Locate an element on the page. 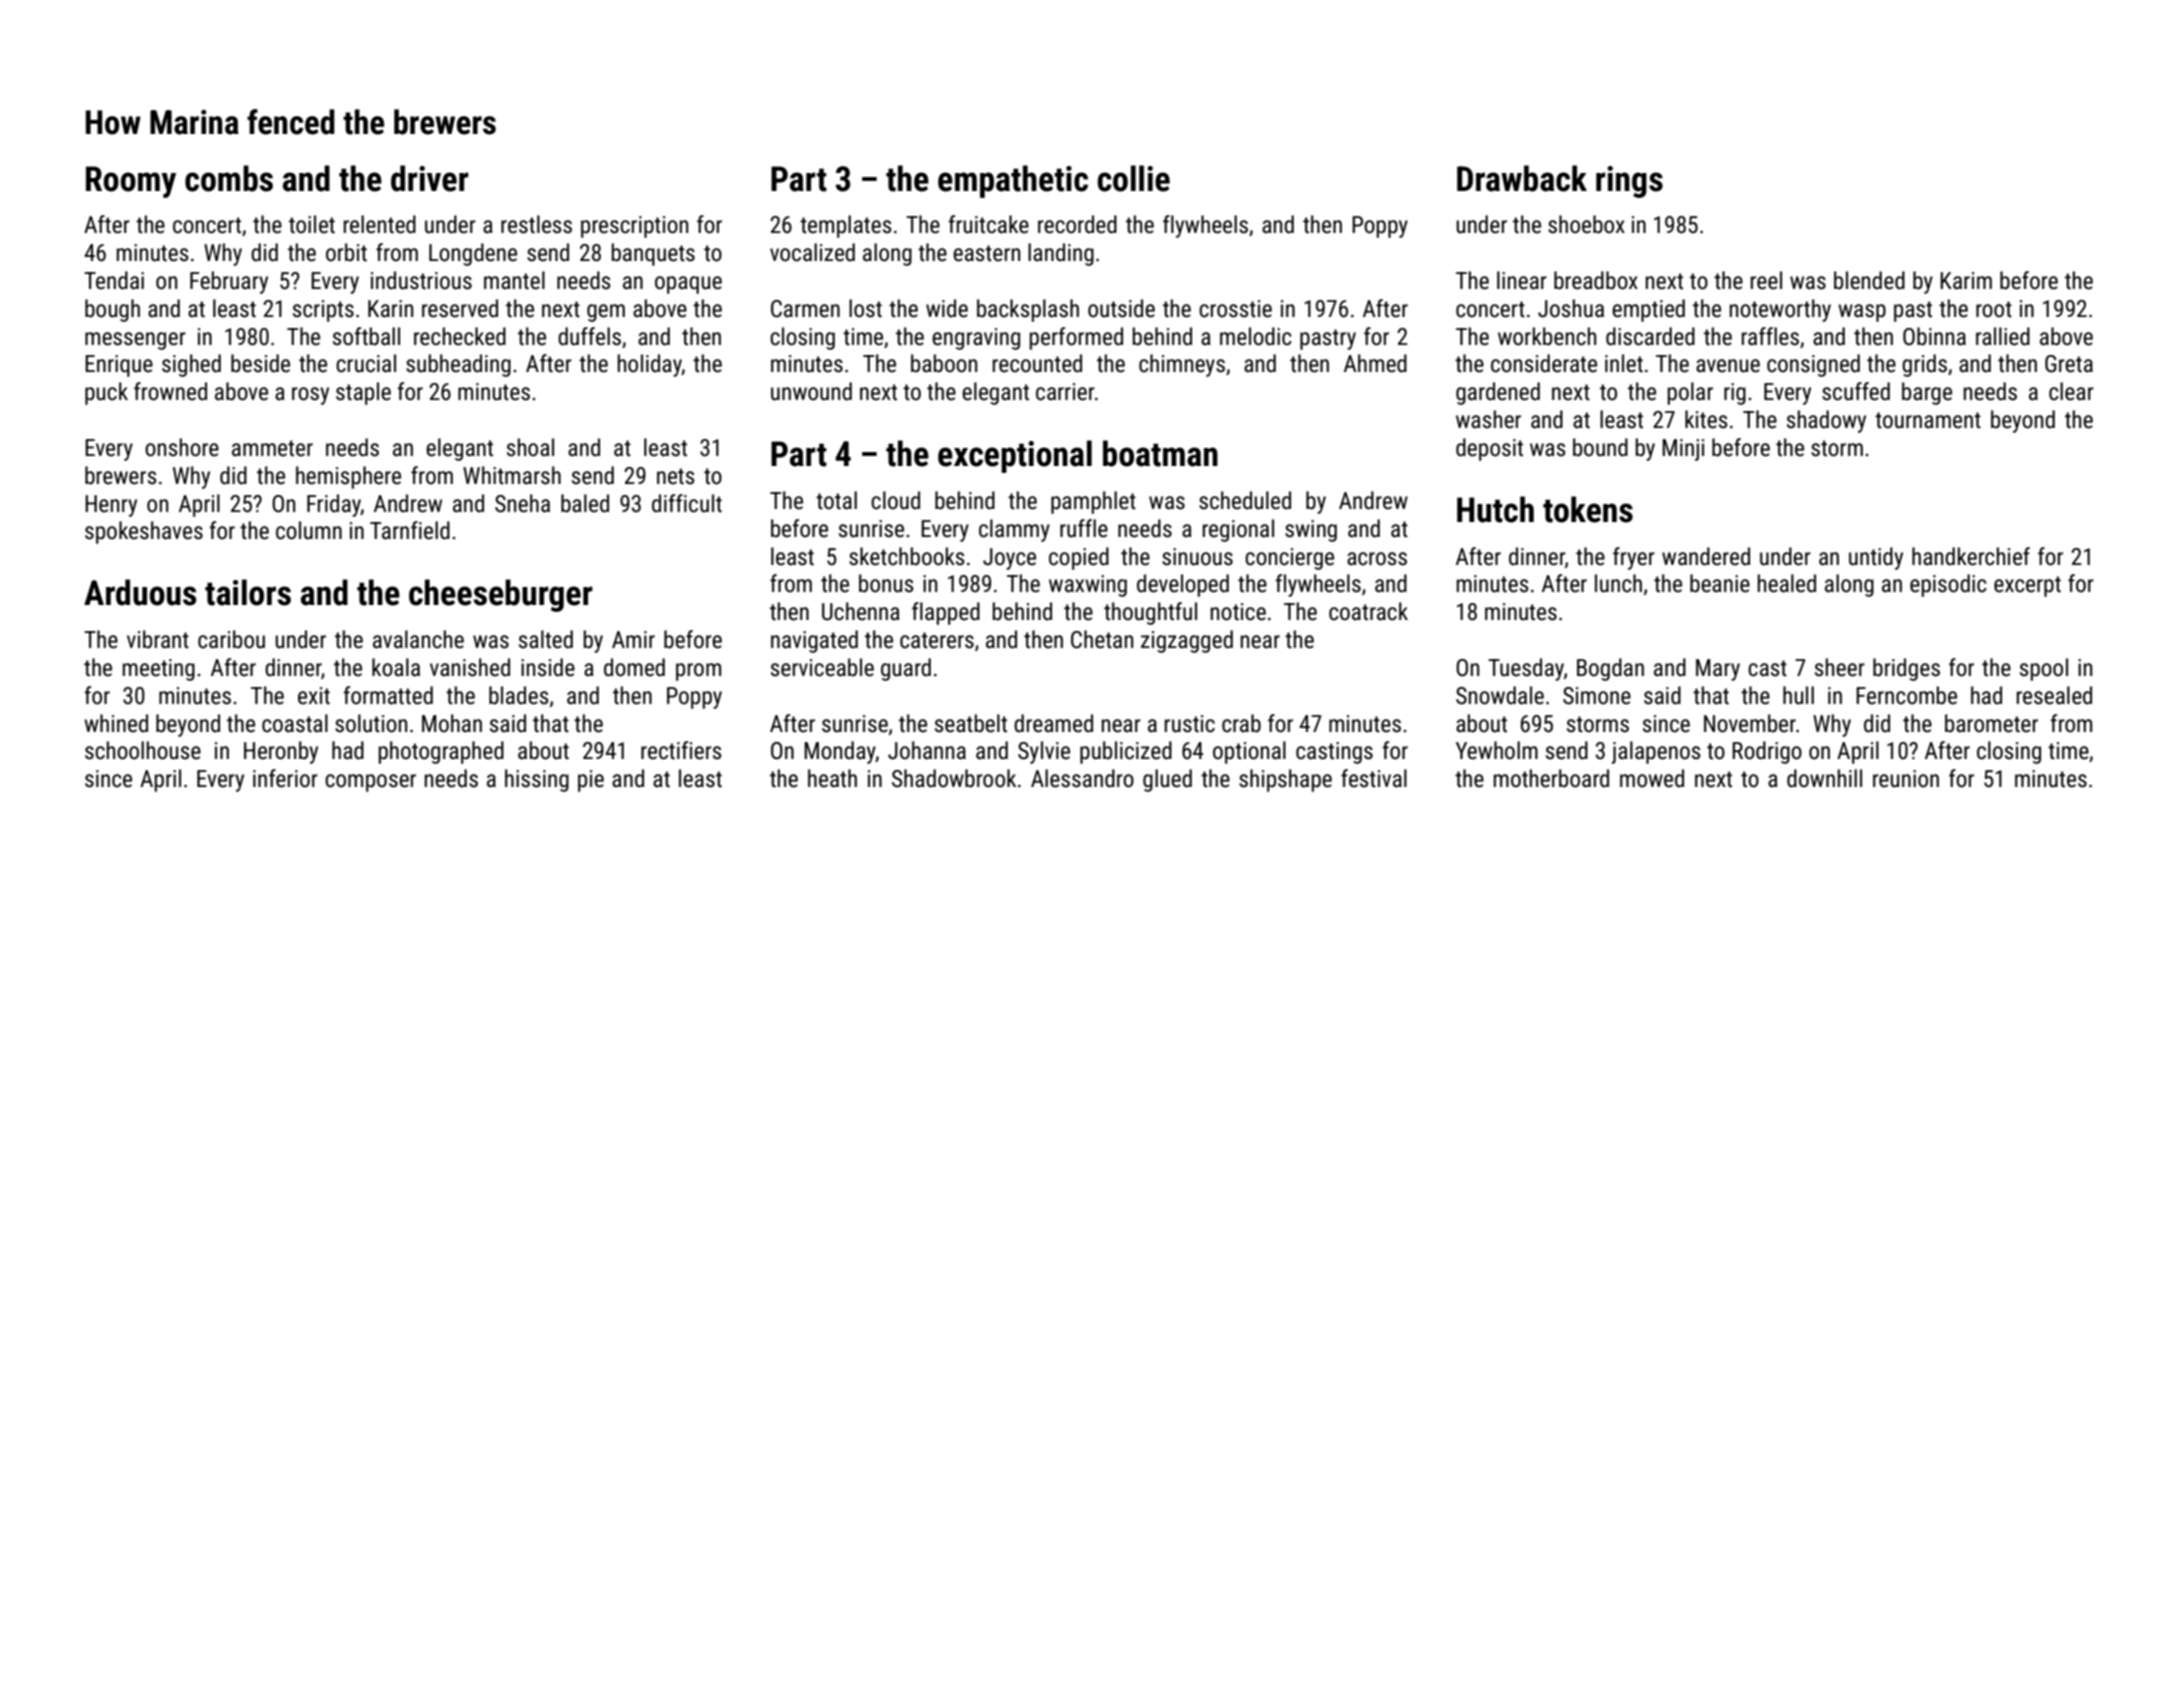  reunion is located at coordinates (1906, 779).
